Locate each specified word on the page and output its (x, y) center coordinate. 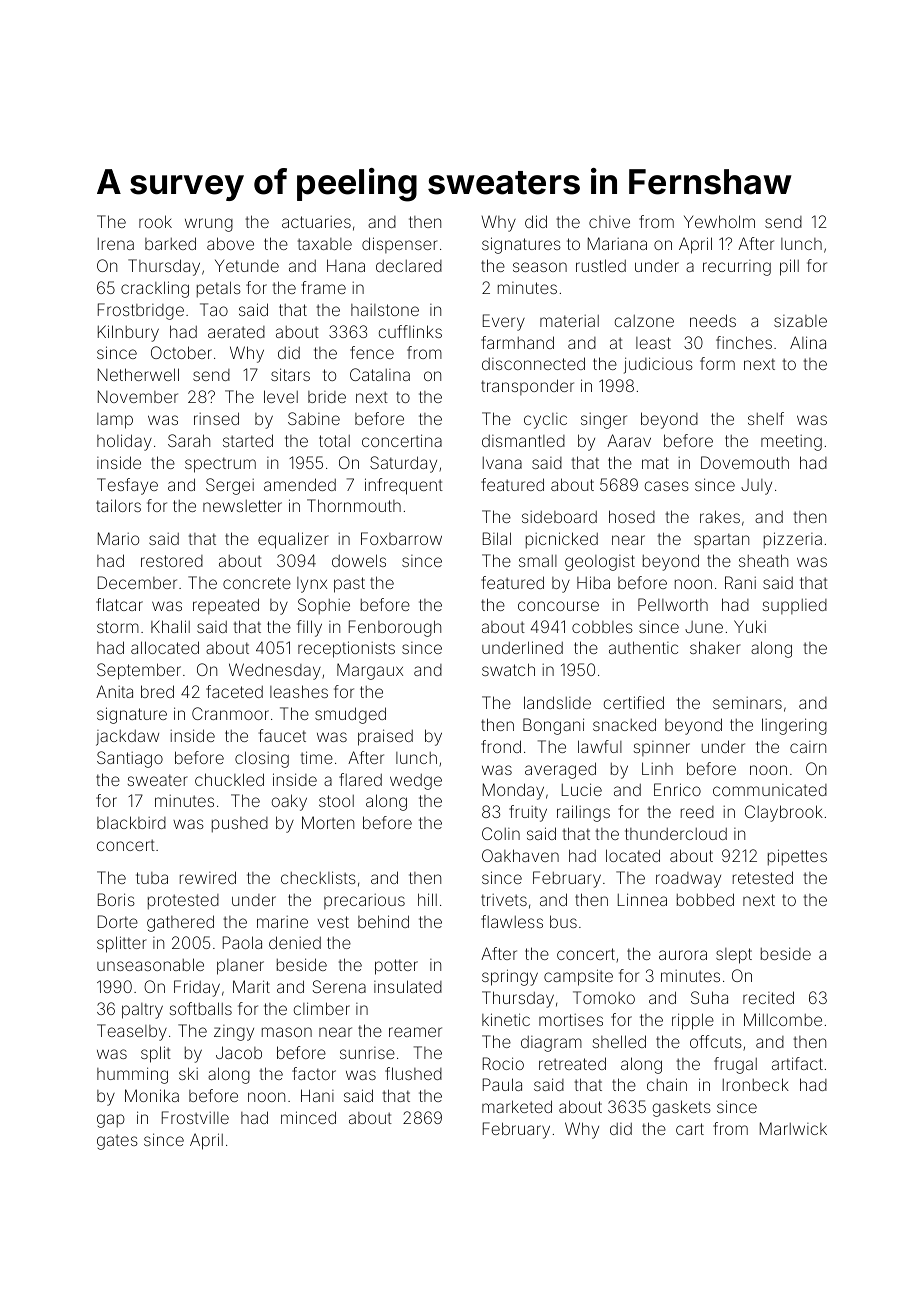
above (230, 243)
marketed (517, 1106)
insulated (408, 986)
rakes (720, 516)
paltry (142, 1011)
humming (132, 1075)
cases (667, 486)
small (538, 561)
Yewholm (719, 221)
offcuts (716, 1041)
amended (300, 484)
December (137, 582)
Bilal (497, 538)
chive (609, 222)
